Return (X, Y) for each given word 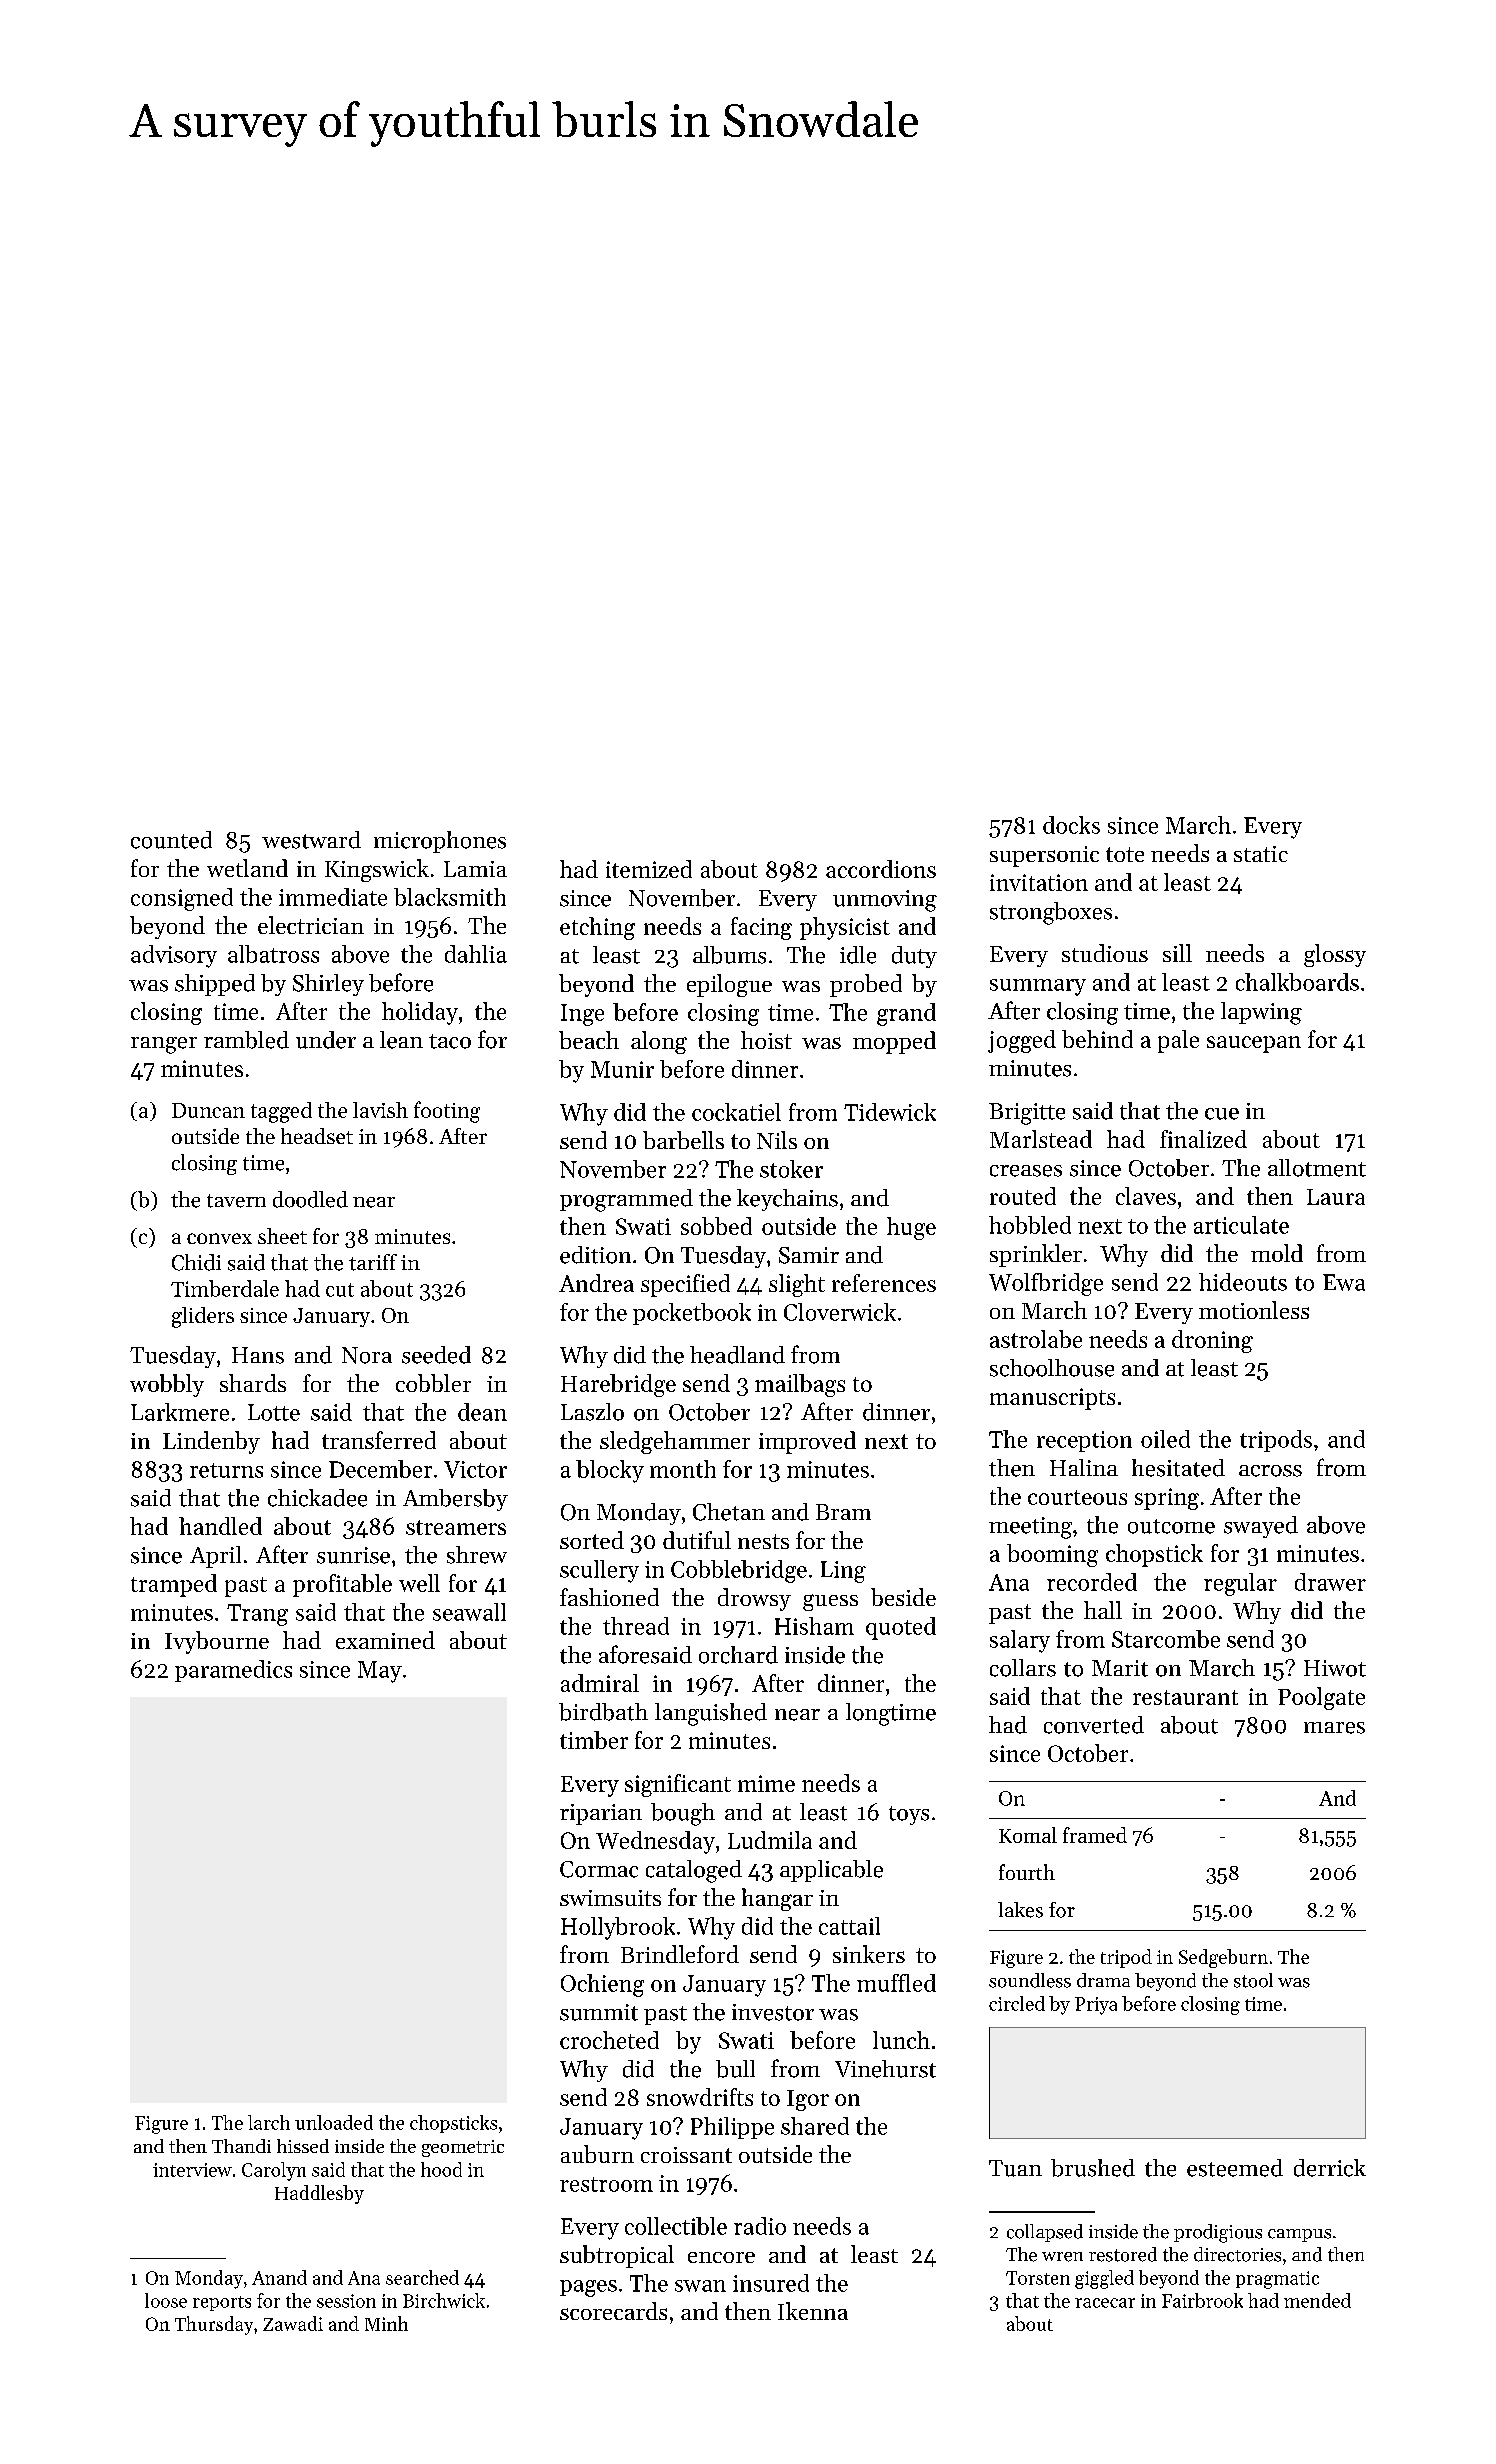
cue (1222, 1114)
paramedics (233, 1671)
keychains (787, 1200)
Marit (1120, 1668)
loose (166, 2300)
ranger (164, 1045)
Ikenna (813, 2311)
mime (766, 1783)
